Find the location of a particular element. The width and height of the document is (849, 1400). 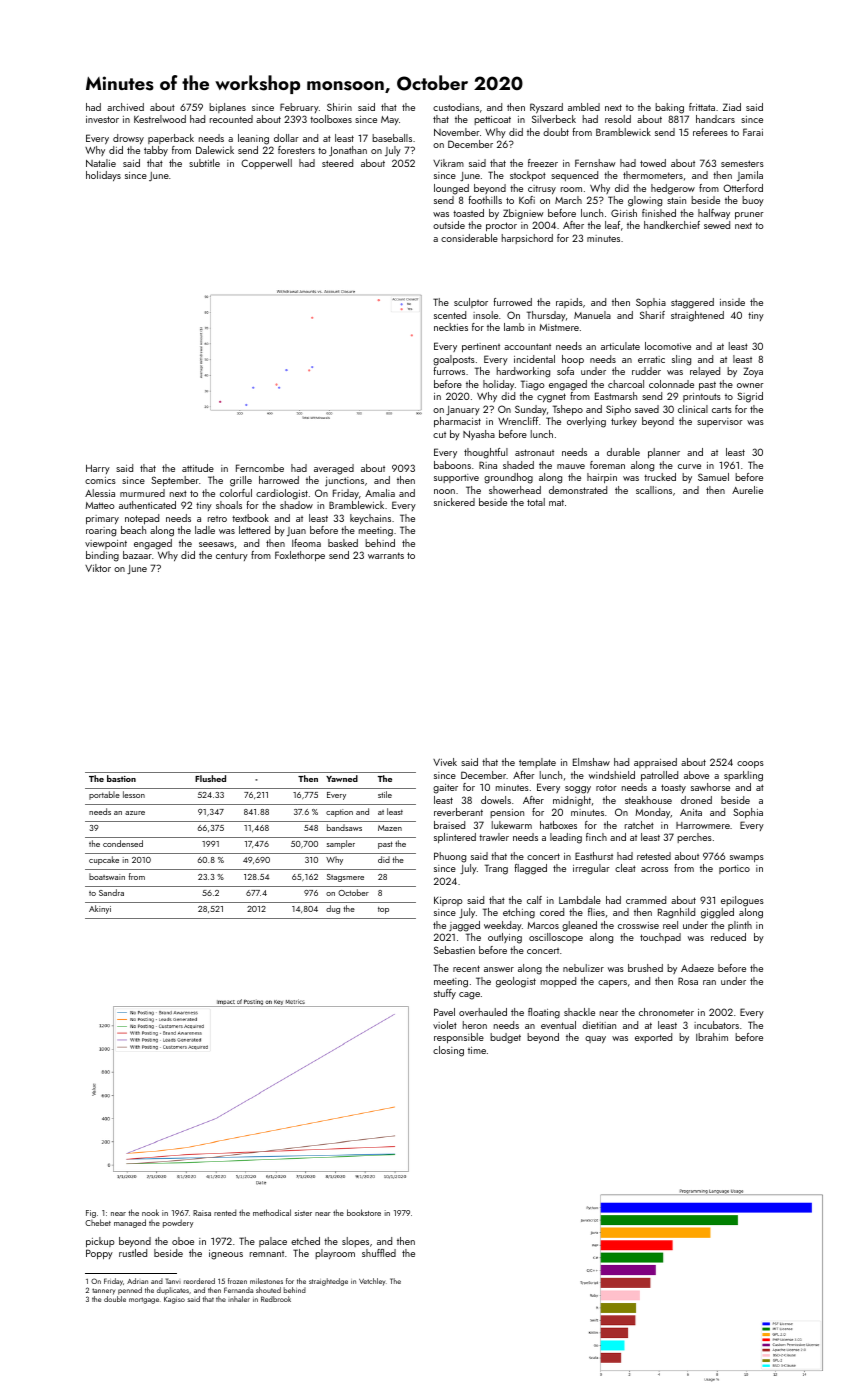

Ziad is located at coordinates (732, 107).
